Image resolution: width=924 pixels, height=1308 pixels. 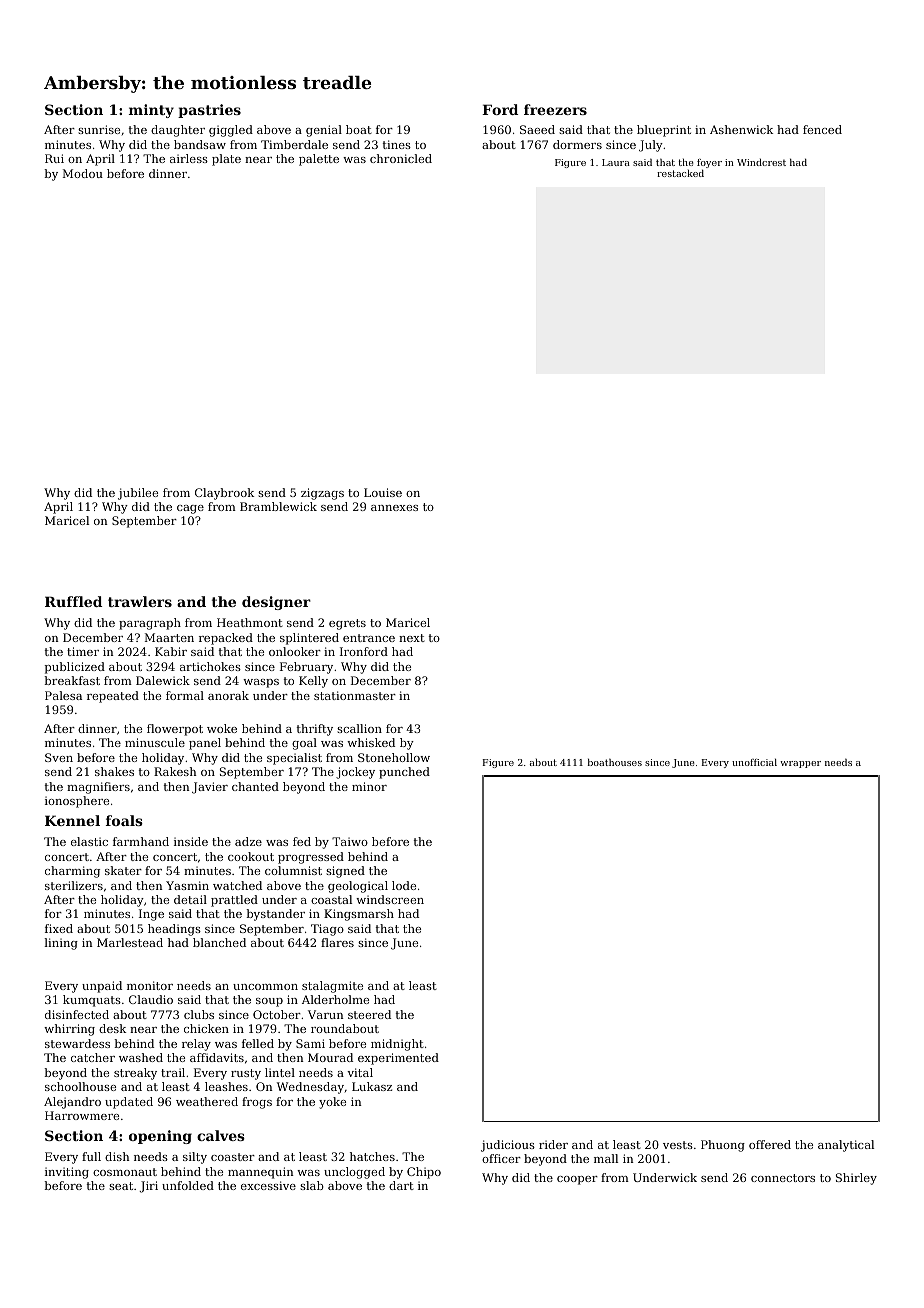 I want to click on stationmaster, so click(x=355, y=695).
